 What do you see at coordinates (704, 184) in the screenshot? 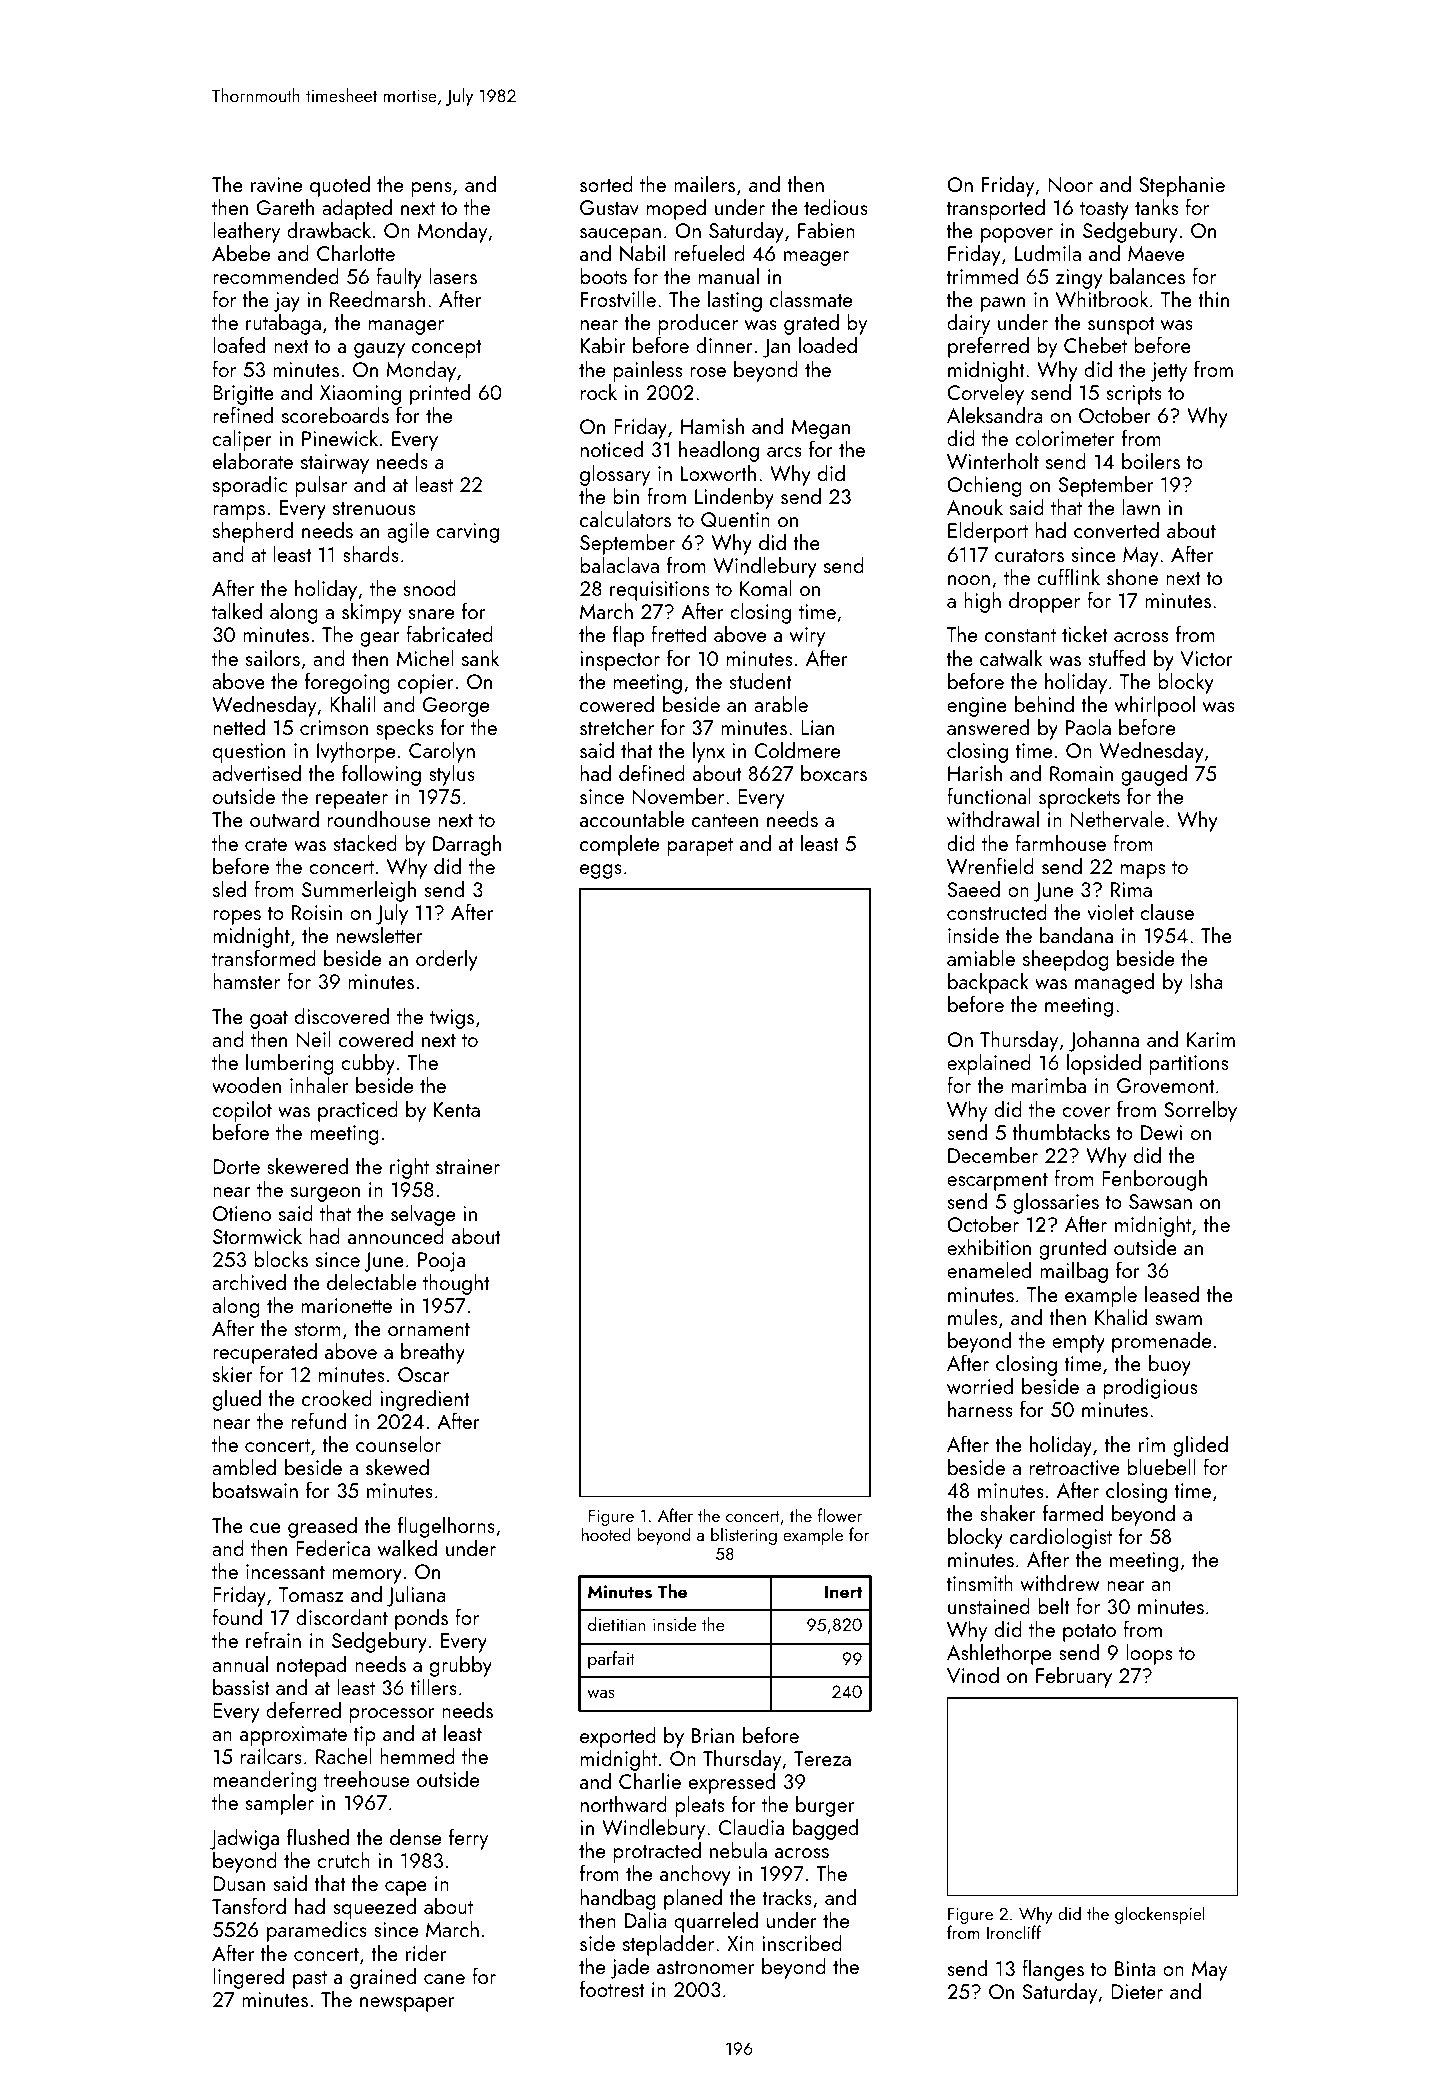
I see `mailers` at bounding box center [704, 184].
